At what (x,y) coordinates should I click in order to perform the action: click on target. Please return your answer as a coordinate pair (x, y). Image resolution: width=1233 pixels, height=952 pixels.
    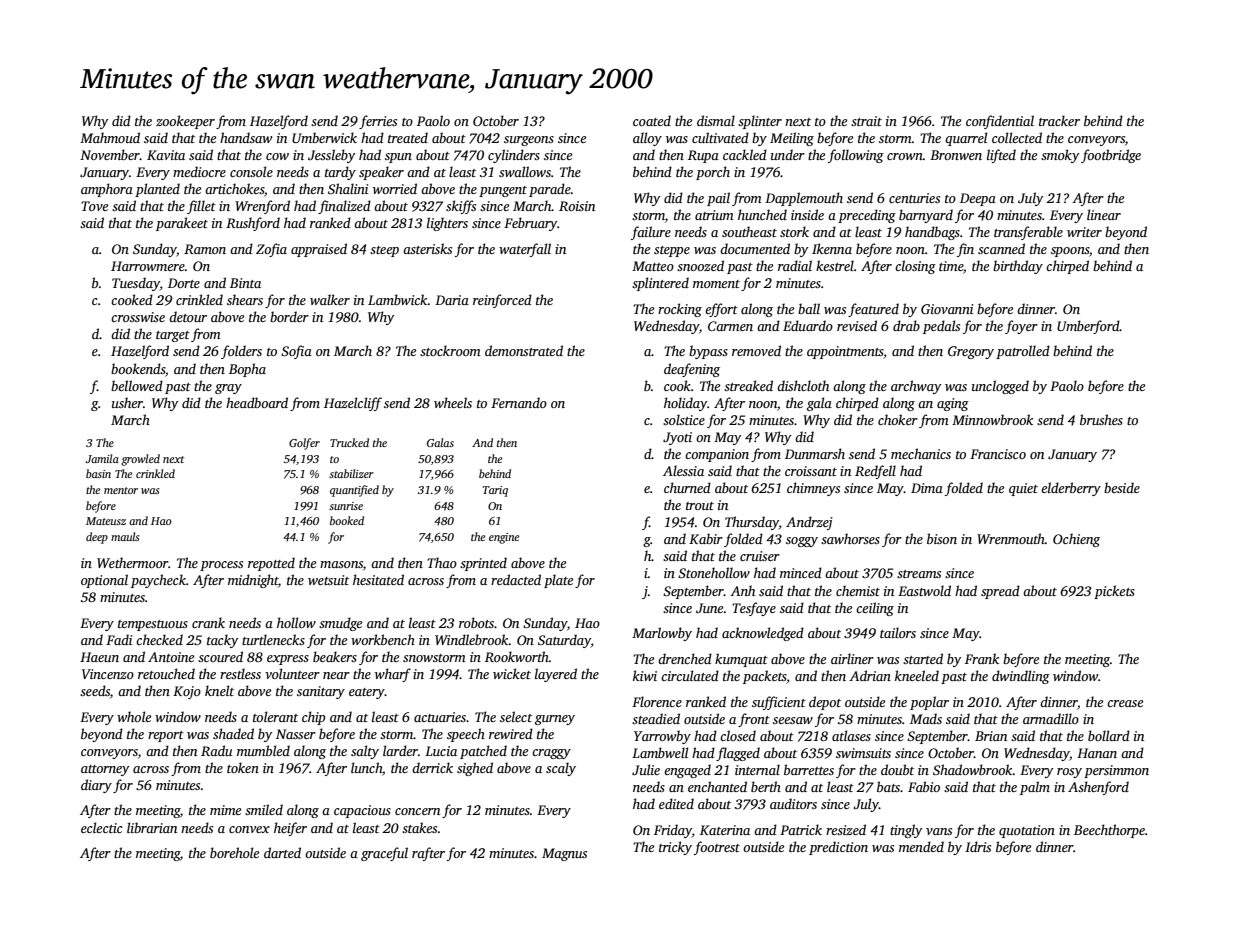
    Looking at the image, I should click on (173, 336).
